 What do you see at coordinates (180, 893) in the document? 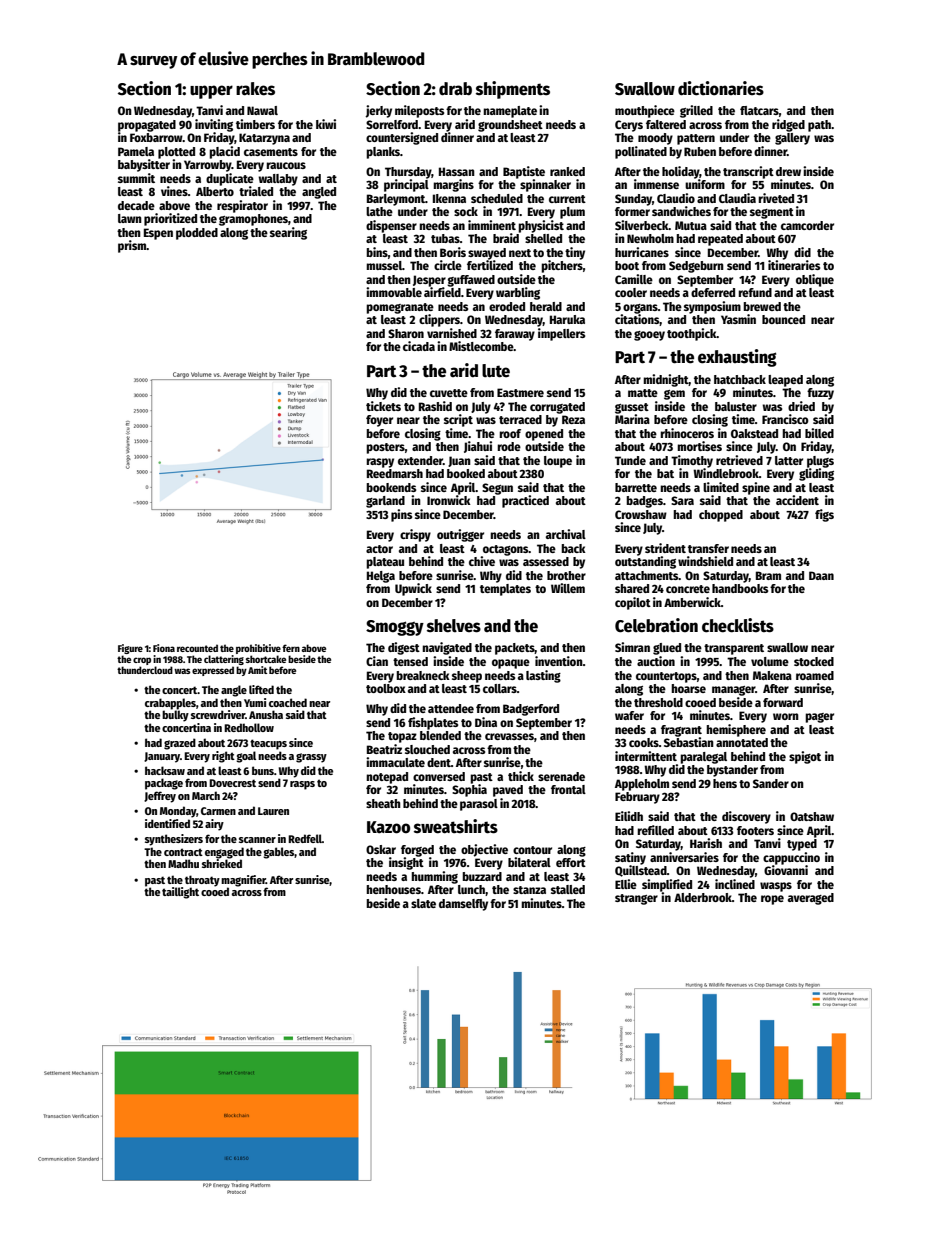
I see `taillight` at bounding box center [180, 893].
